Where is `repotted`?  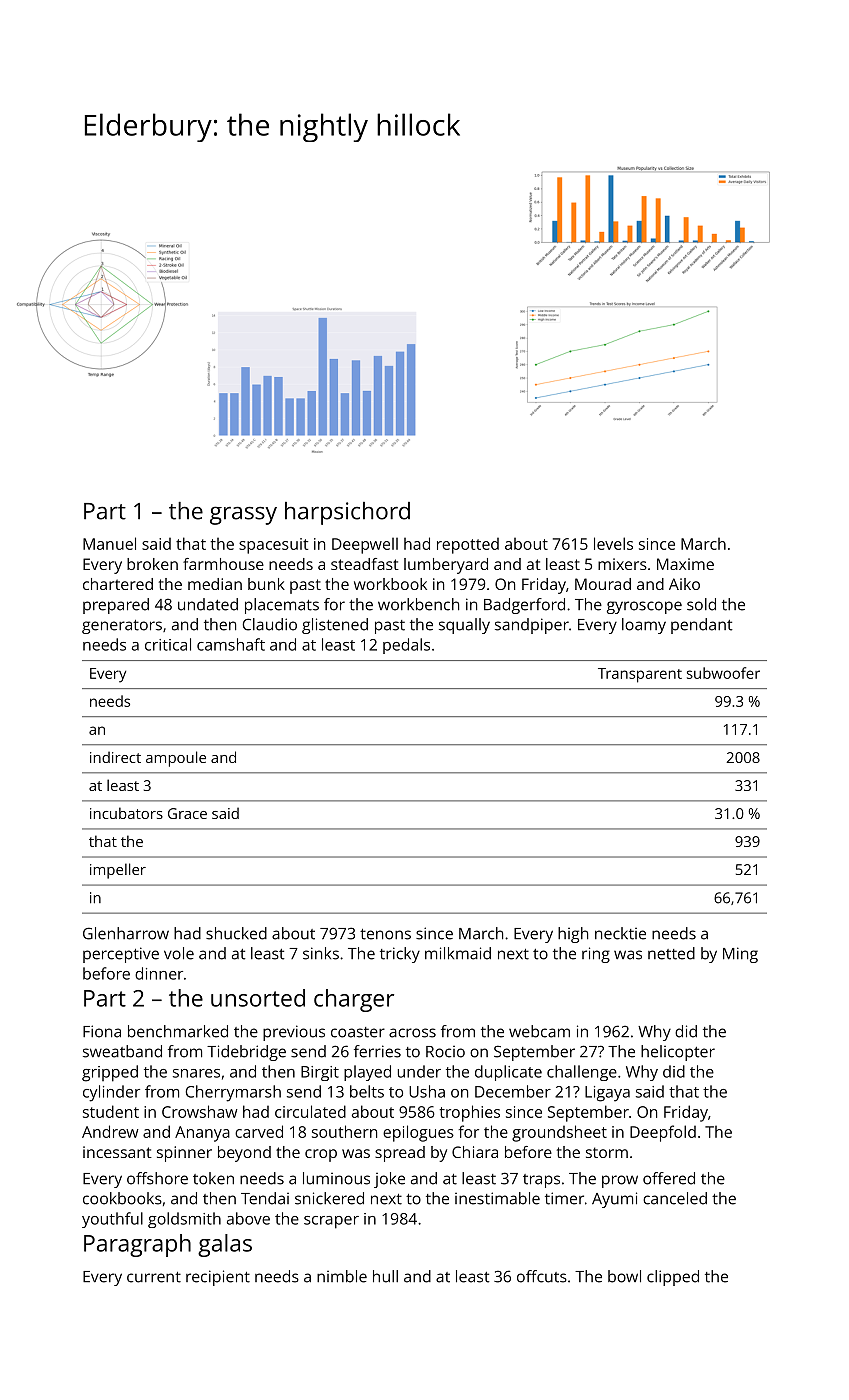
repotted is located at coordinates (468, 546).
